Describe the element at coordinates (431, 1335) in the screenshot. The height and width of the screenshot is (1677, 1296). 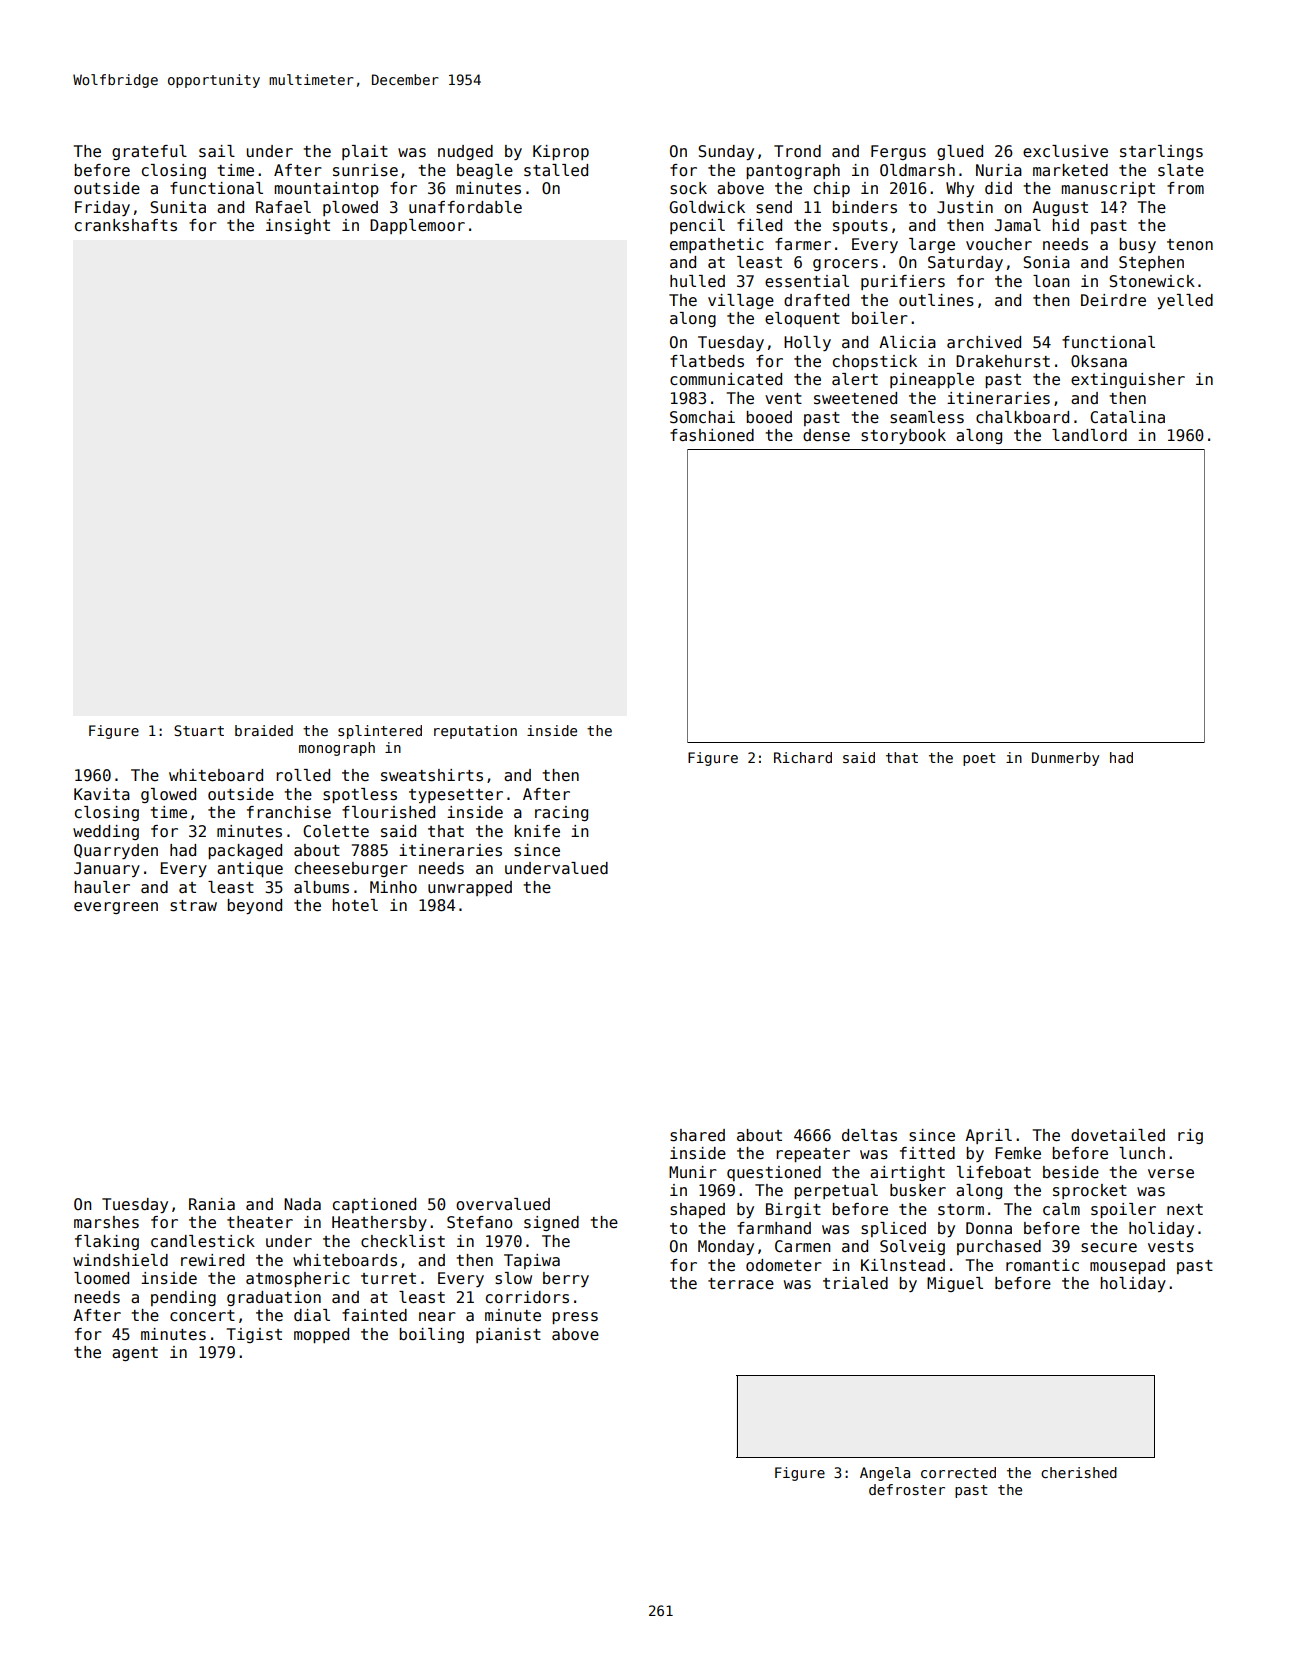
I see `boiling` at that location.
